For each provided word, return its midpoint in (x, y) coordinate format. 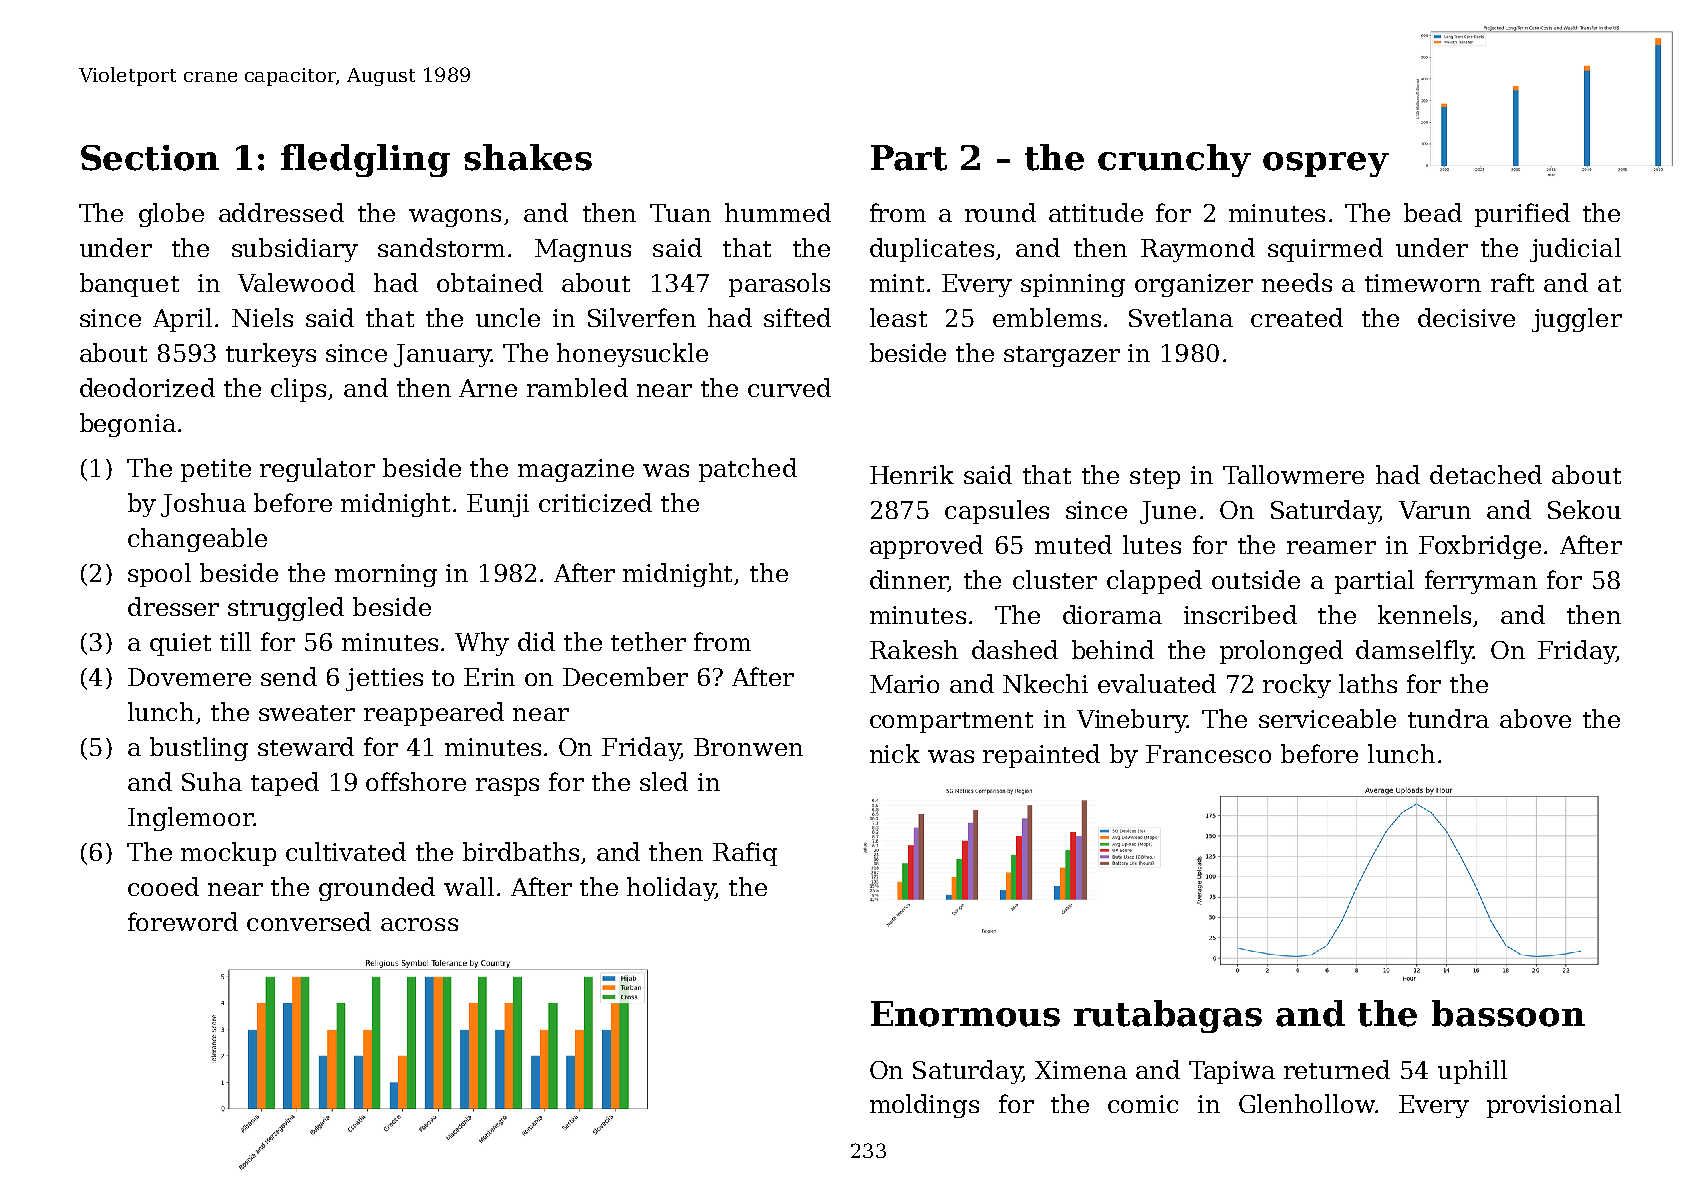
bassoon (1508, 1013)
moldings (924, 1106)
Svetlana (1181, 317)
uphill (1472, 1072)
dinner (909, 581)
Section (150, 158)
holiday (671, 889)
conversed (309, 921)
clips (298, 390)
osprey (1326, 164)
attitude (1096, 212)
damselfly (1414, 652)
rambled (577, 387)
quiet (180, 644)
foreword (183, 921)
